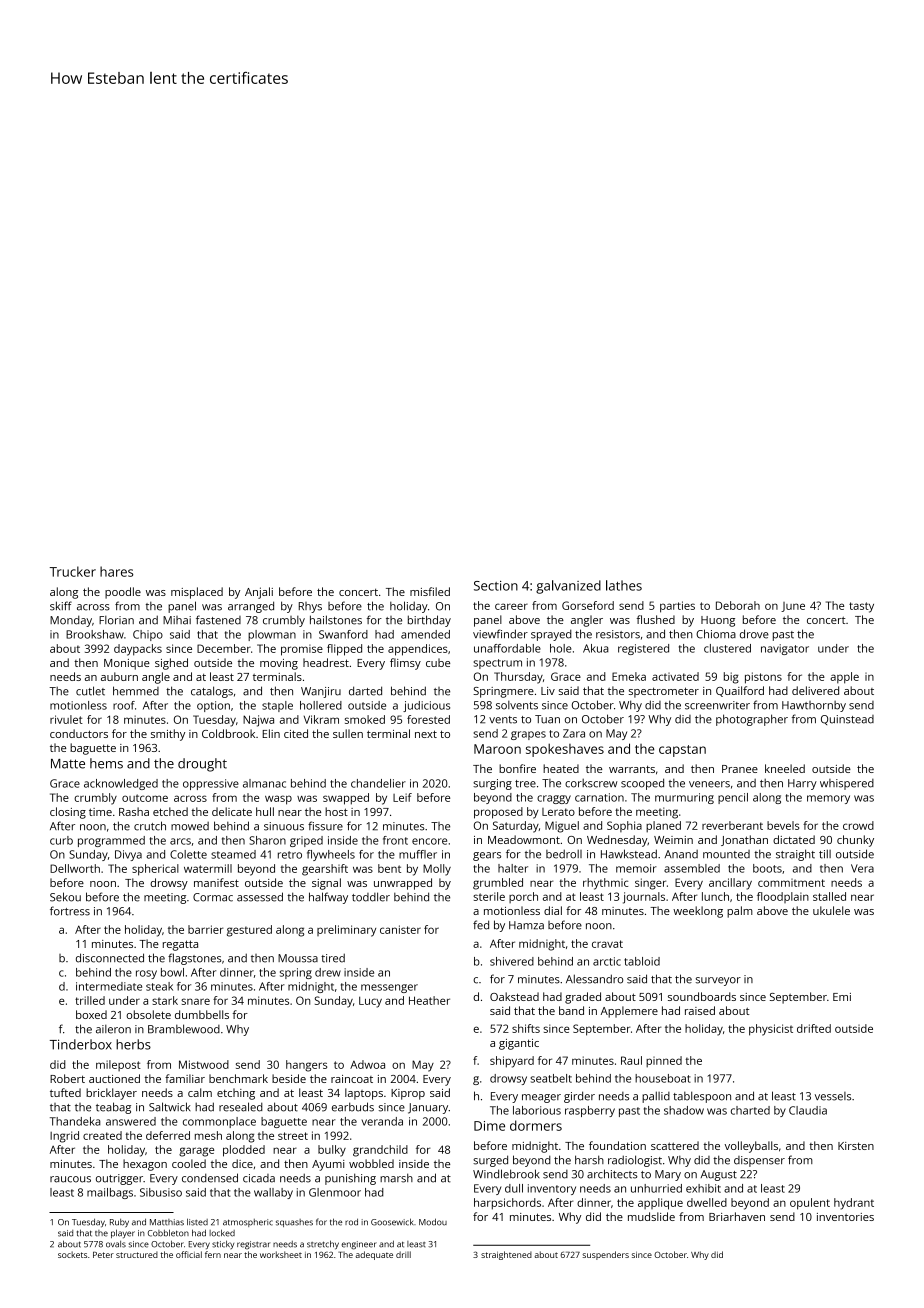 The width and height of the document is (924, 1308). What do you see at coordinates (842, 997) in the document?
I see `Emi` at bounding box center [842, 997].
